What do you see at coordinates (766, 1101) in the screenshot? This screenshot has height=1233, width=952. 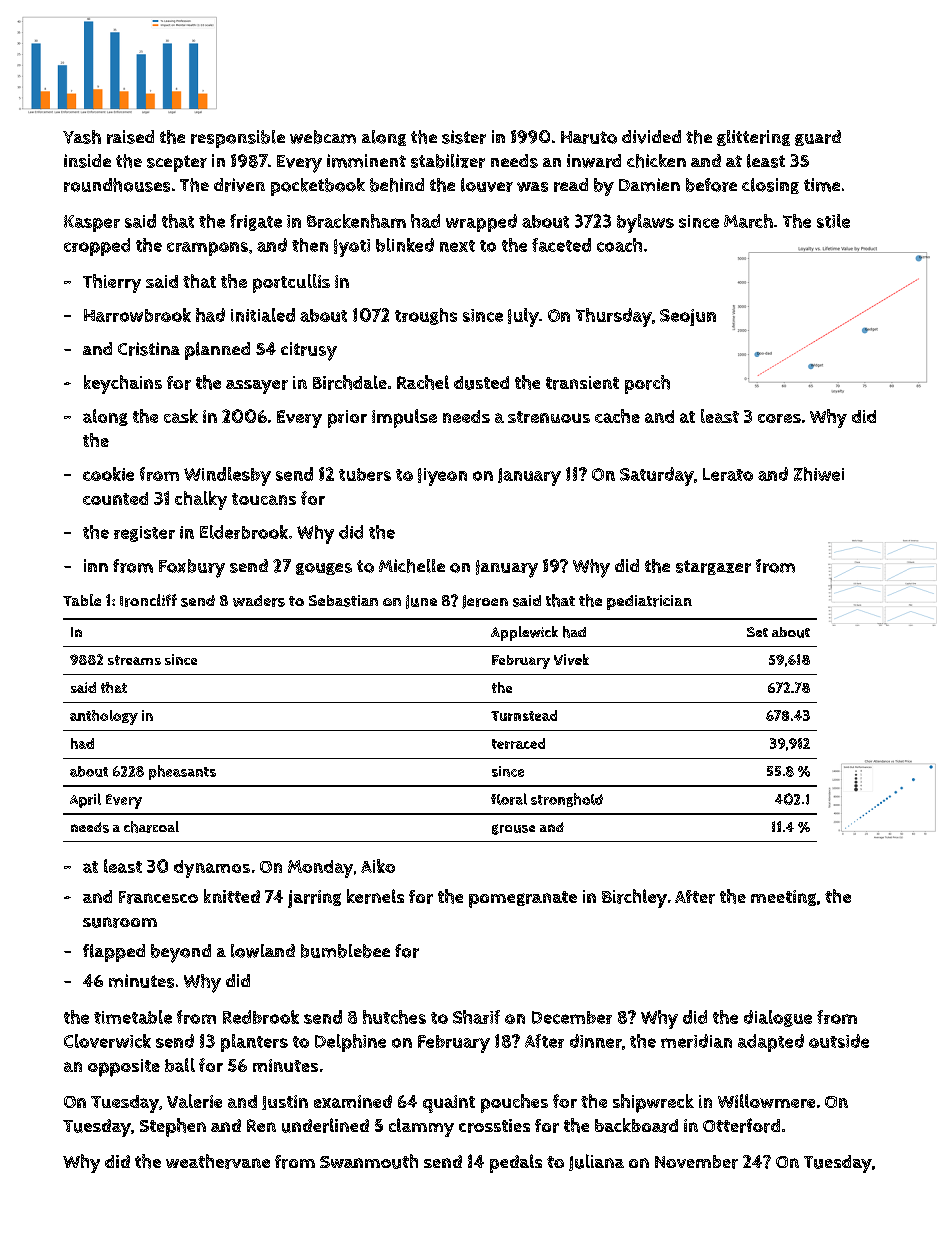 I see `Willowmere` at bounding box center [766, 1101].
